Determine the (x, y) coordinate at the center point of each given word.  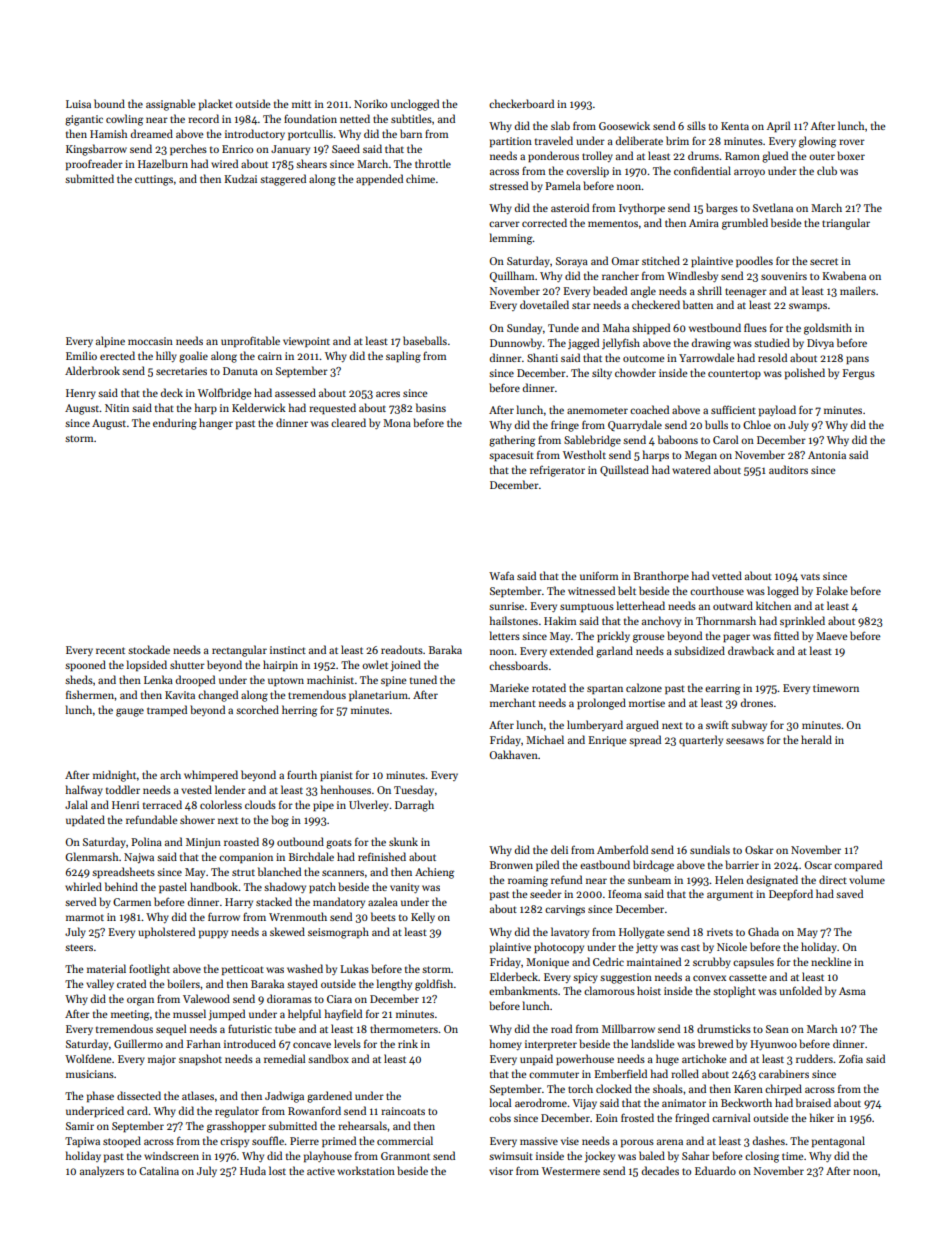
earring (722, 689)
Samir (80, 1126)
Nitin (117, 408)
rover (852, 142)
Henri (125, 805)
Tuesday (414, 790)
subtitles (411, 118)
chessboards (518, 665)
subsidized (699, 650)
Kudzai (240, 178)
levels (347, 1043)
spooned (85, 666)
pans (857, 360)
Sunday (524, 328)
